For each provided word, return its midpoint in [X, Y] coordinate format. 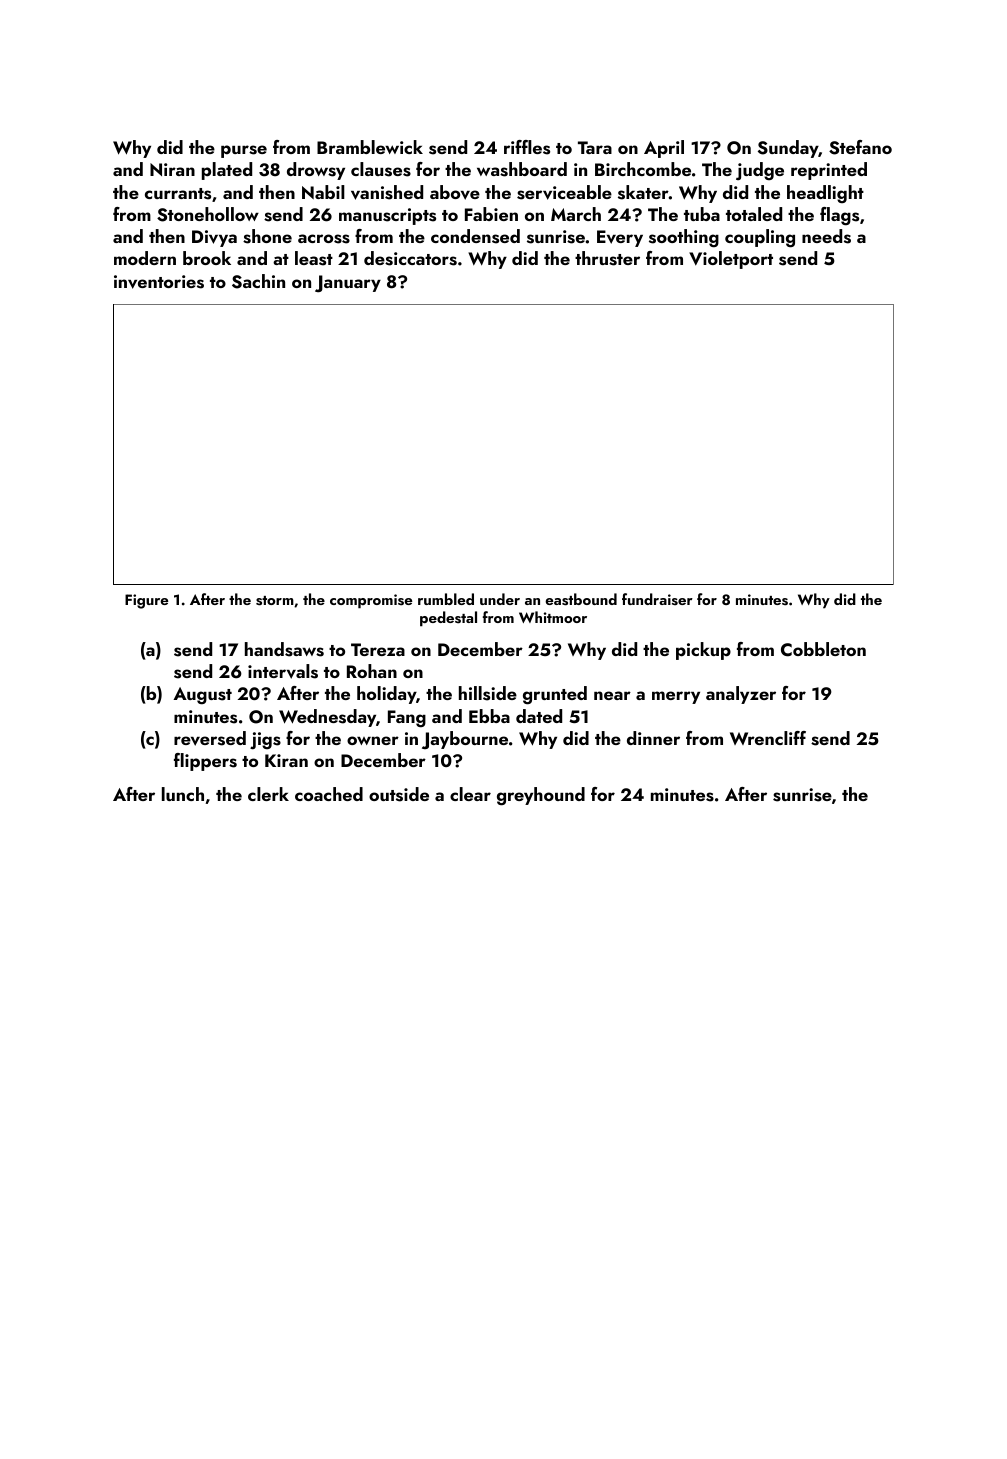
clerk [268, 794]
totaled [754, 214]
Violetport [731, 260]
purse [244, 151]
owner [373, 740]
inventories [159, 282]
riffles [527, 147]
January [348, 284]
